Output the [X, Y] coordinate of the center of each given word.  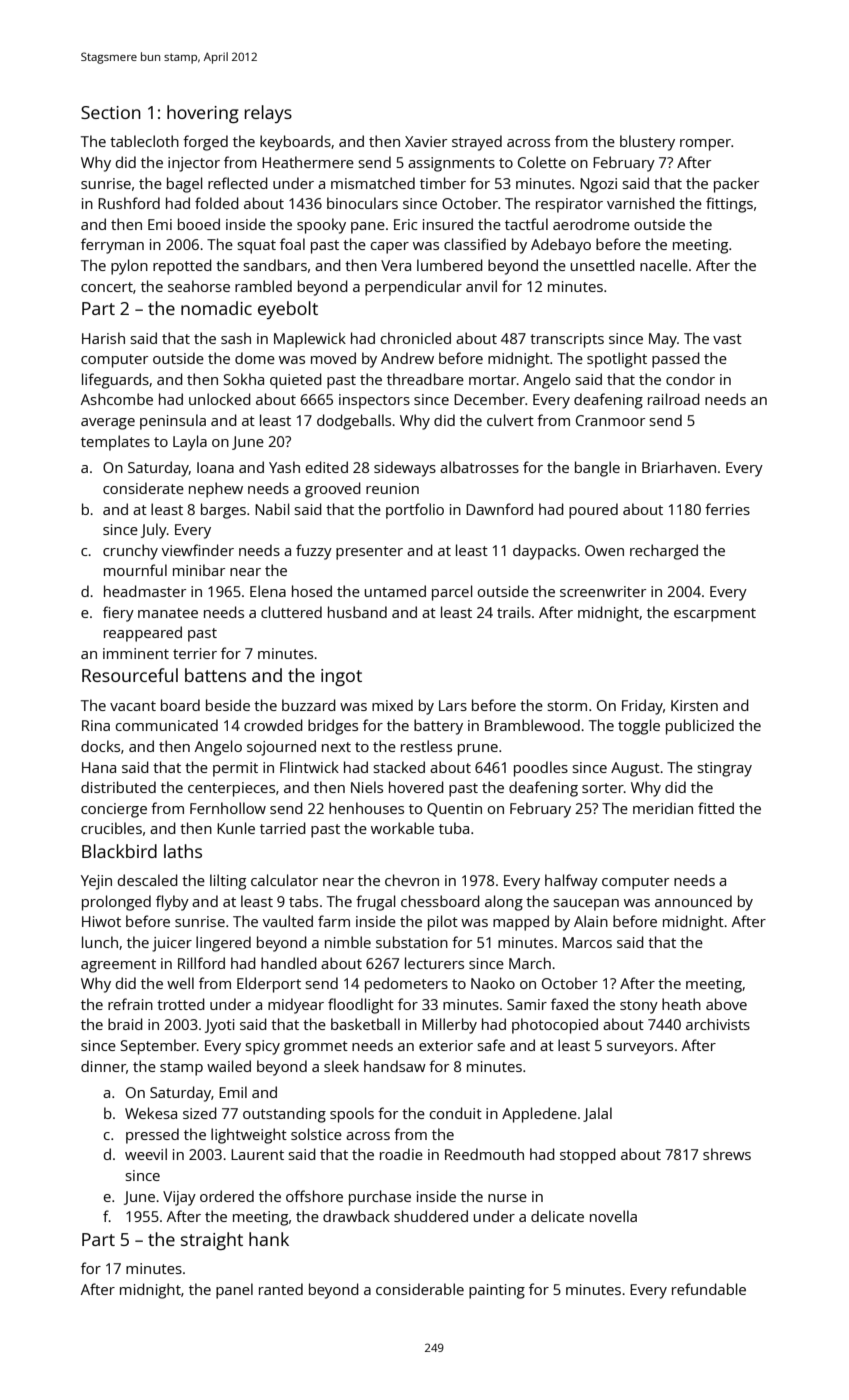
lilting [228, 882]
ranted [281, 1289]
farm [334, 921]
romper [705, 145]
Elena [268, 591]
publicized [700, 727]
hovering [203, 114]
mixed [392, 705]
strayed [477, 143]
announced [693, 901]
